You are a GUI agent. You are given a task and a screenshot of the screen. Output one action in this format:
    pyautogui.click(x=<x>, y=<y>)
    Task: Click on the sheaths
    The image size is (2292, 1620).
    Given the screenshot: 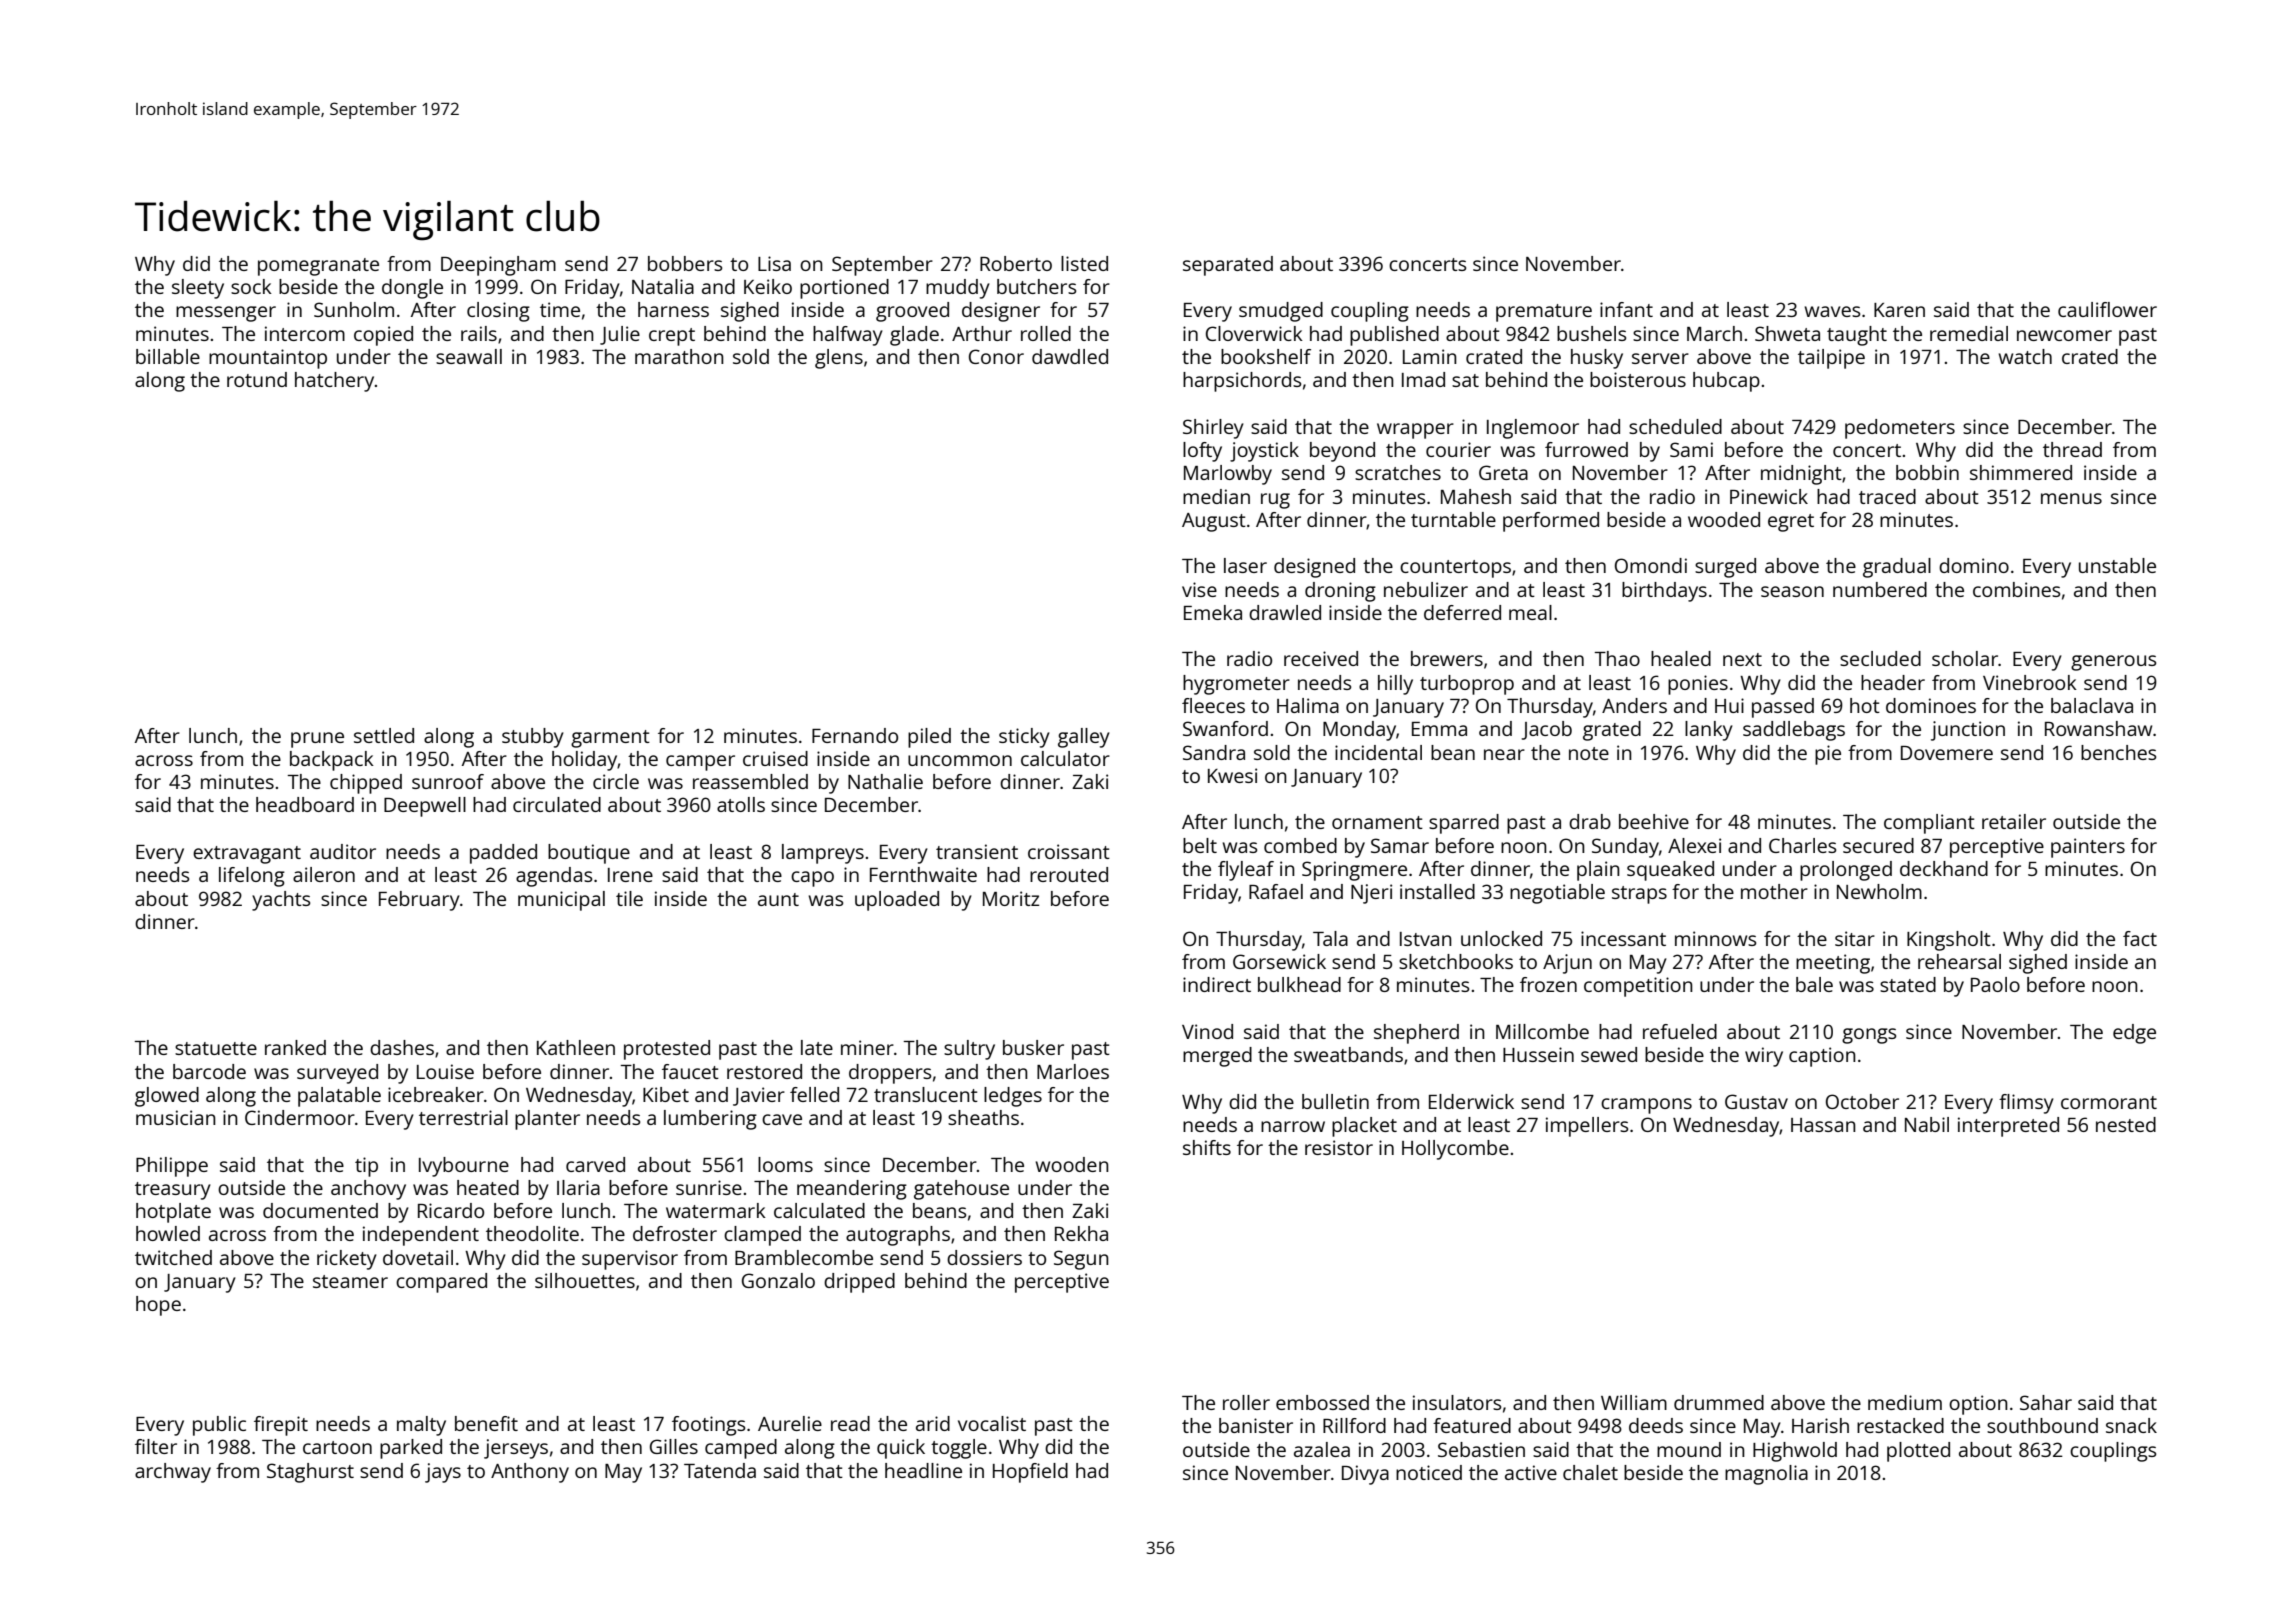 What is the action you would take?
    pyautogui.click(x=983, y=1117)
